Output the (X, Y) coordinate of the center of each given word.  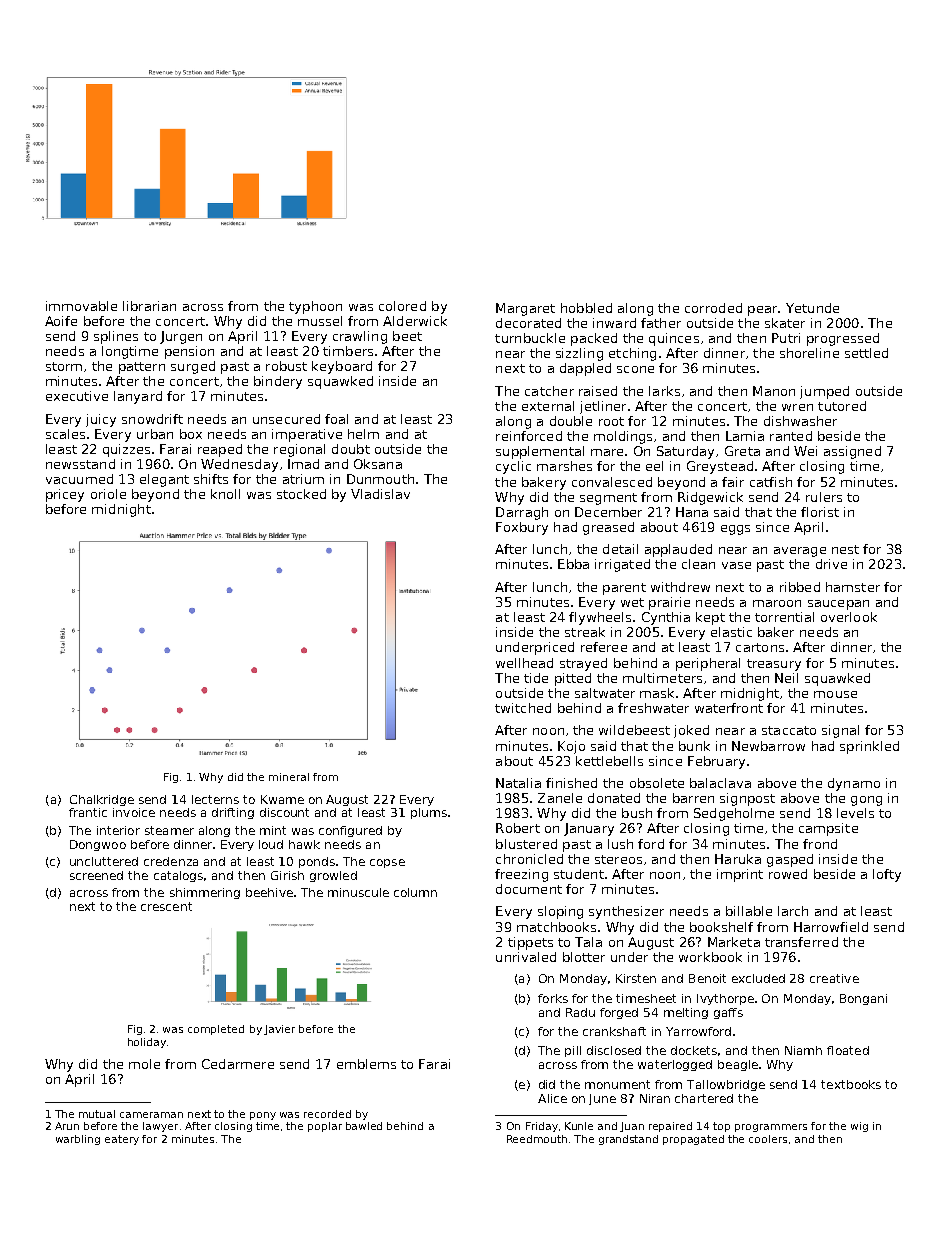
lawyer (160, 1127)
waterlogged (675, 1065)
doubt (351, 449)
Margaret (525, 309)
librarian (149, 306)
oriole (108, 494)
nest (845, 549)
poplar (325, 1127)
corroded (713, 308)
